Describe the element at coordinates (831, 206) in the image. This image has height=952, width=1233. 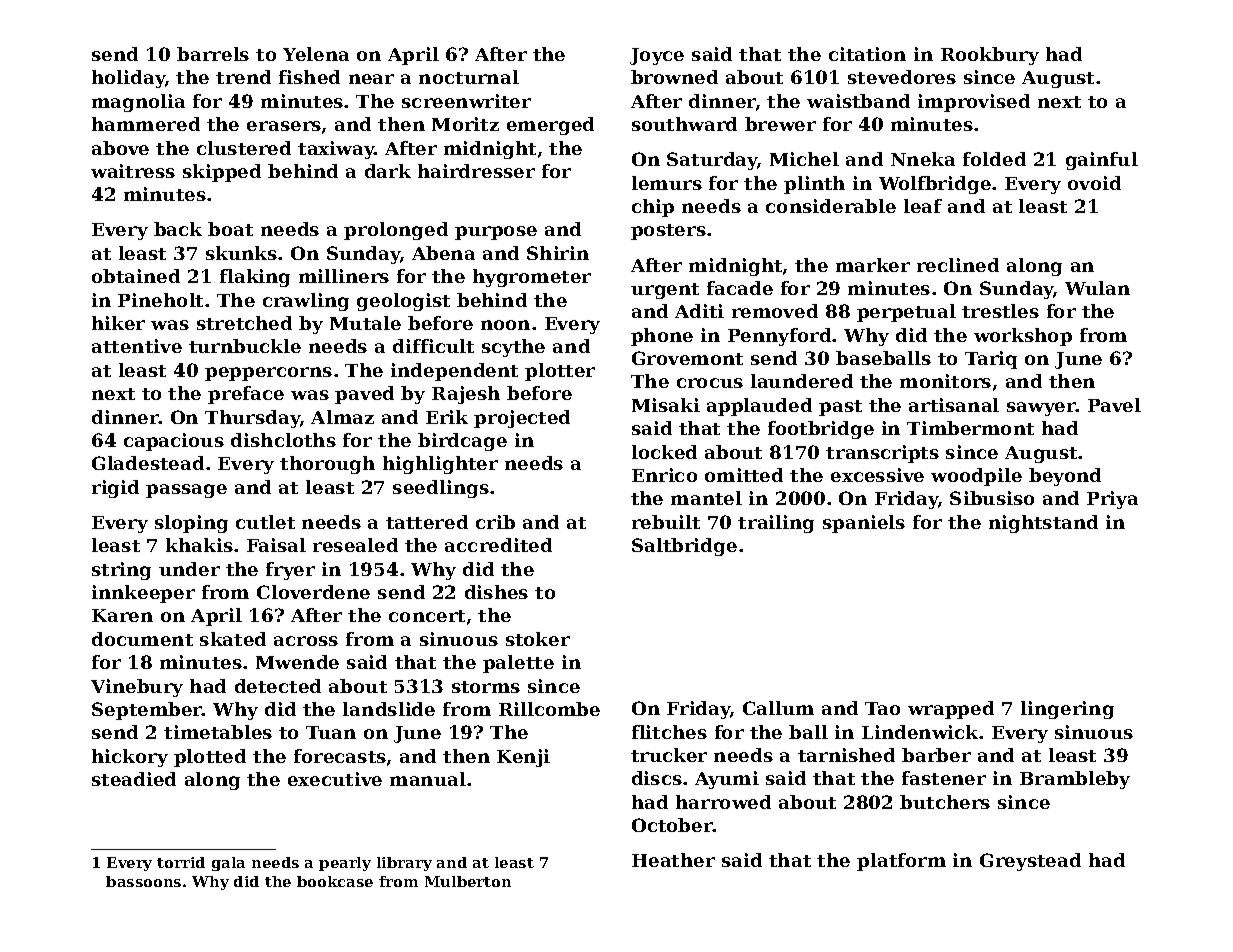
I see `considerable` at that location.
